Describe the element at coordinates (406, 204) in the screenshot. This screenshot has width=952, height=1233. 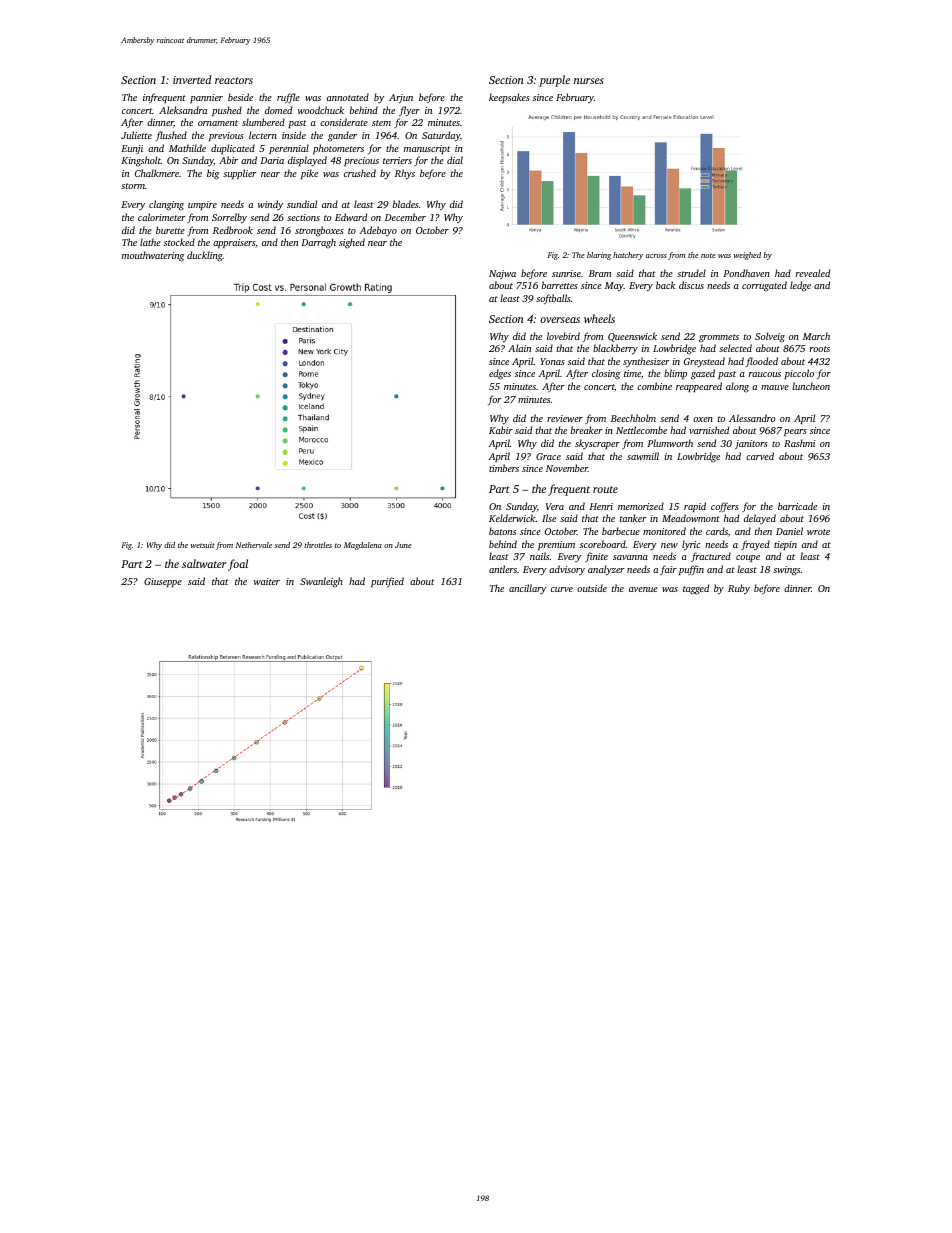
I see `blades` at that location.
